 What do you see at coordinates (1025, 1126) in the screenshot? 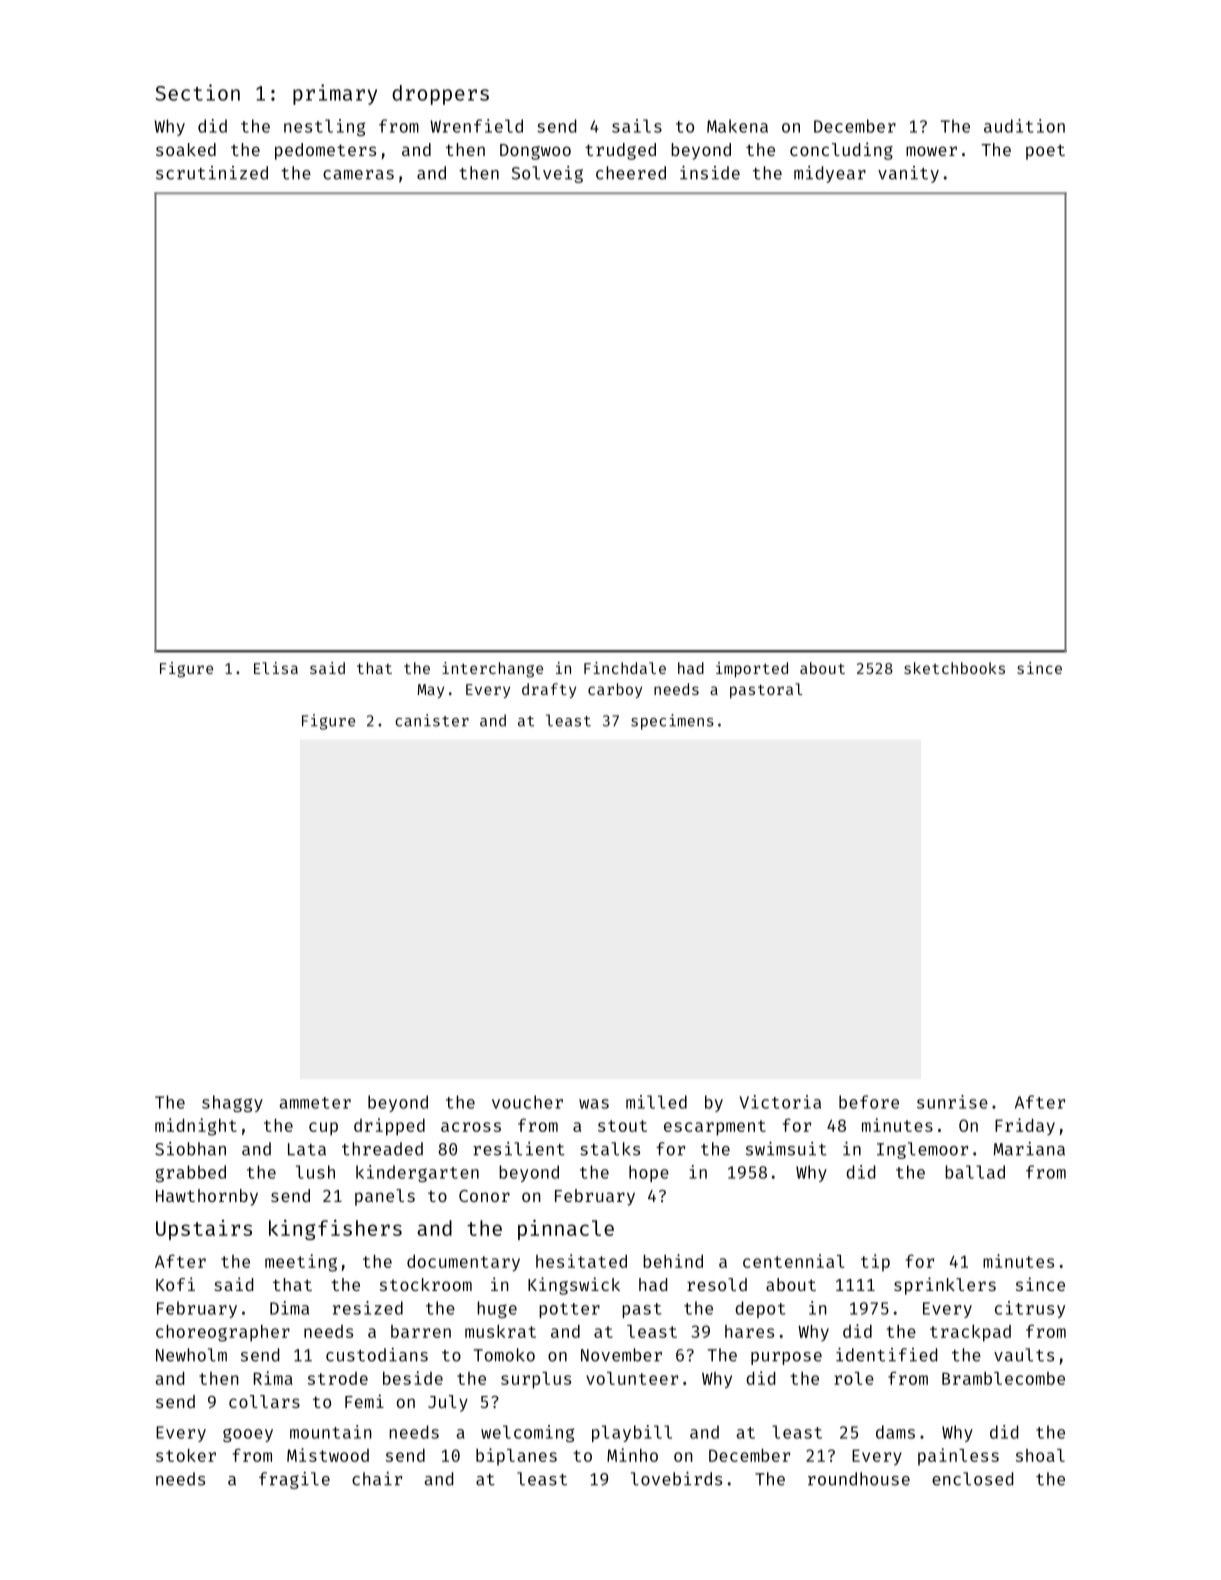
I see `Friday` at bounding box center [1025, 1126].
